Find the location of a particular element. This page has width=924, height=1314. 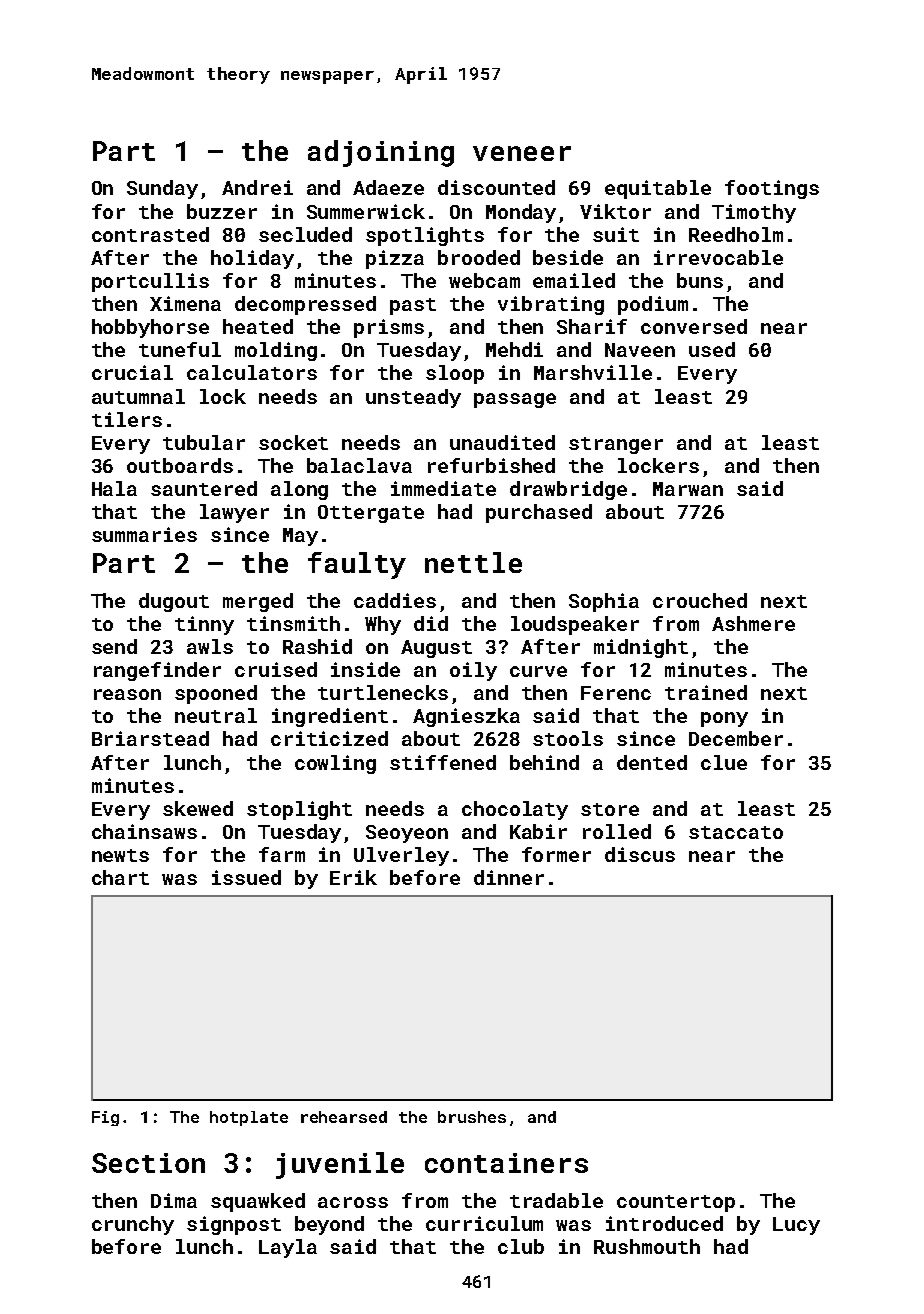

oily is located at coordinates (473, 671).
